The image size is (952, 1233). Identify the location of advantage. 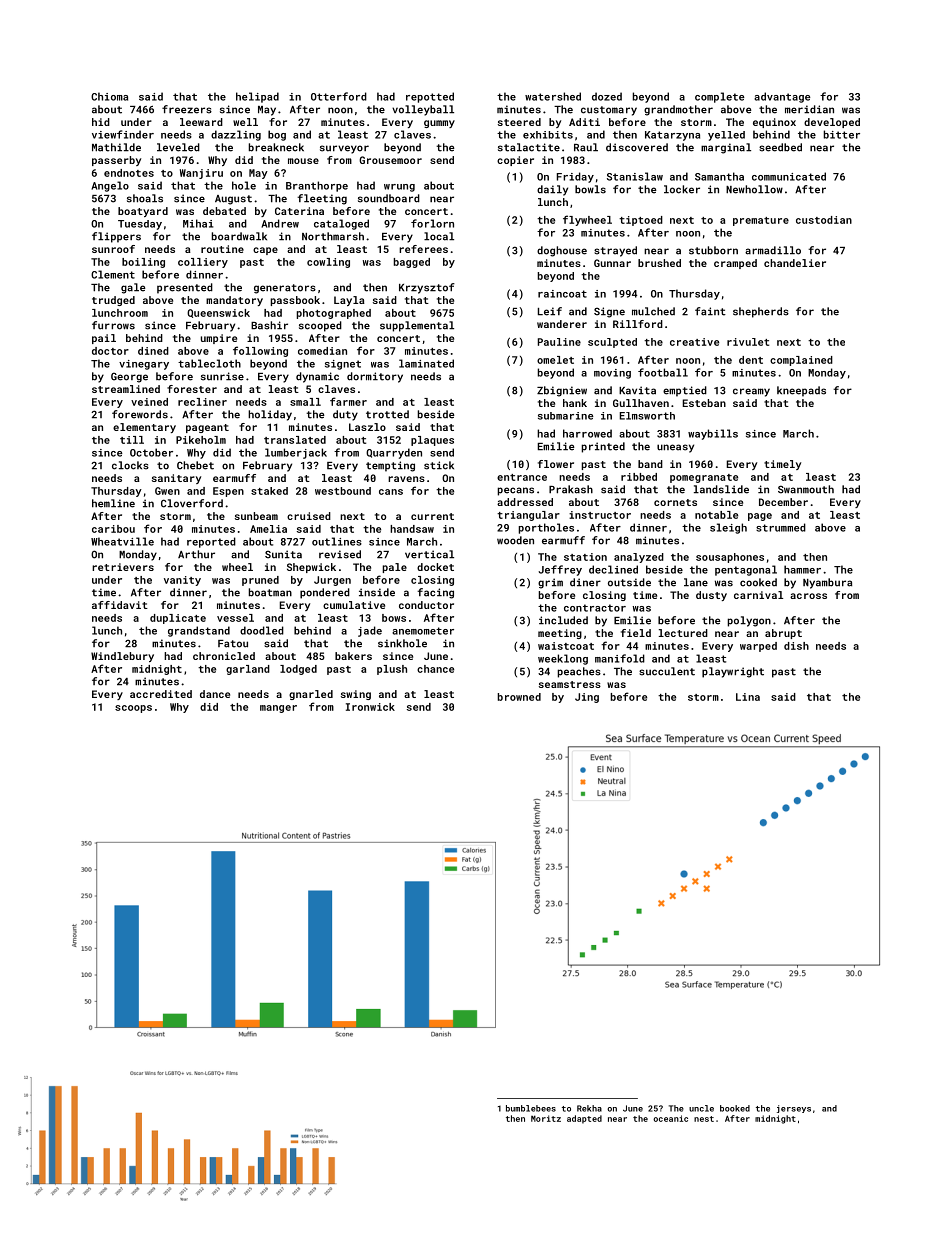
(782, 97).
